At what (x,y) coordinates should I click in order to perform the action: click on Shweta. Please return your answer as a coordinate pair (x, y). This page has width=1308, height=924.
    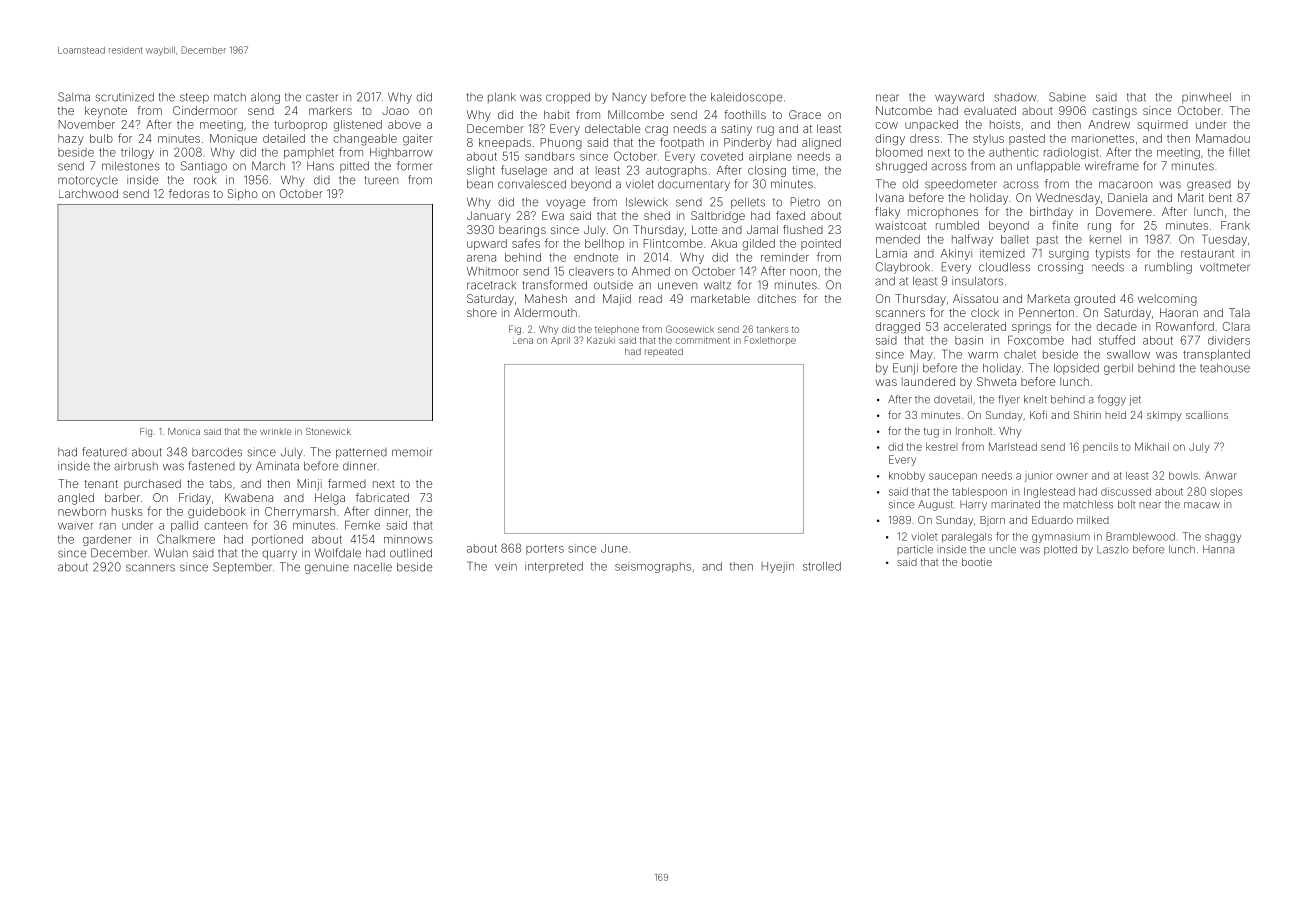
    Looking at the image, I should click on (996, 381).
